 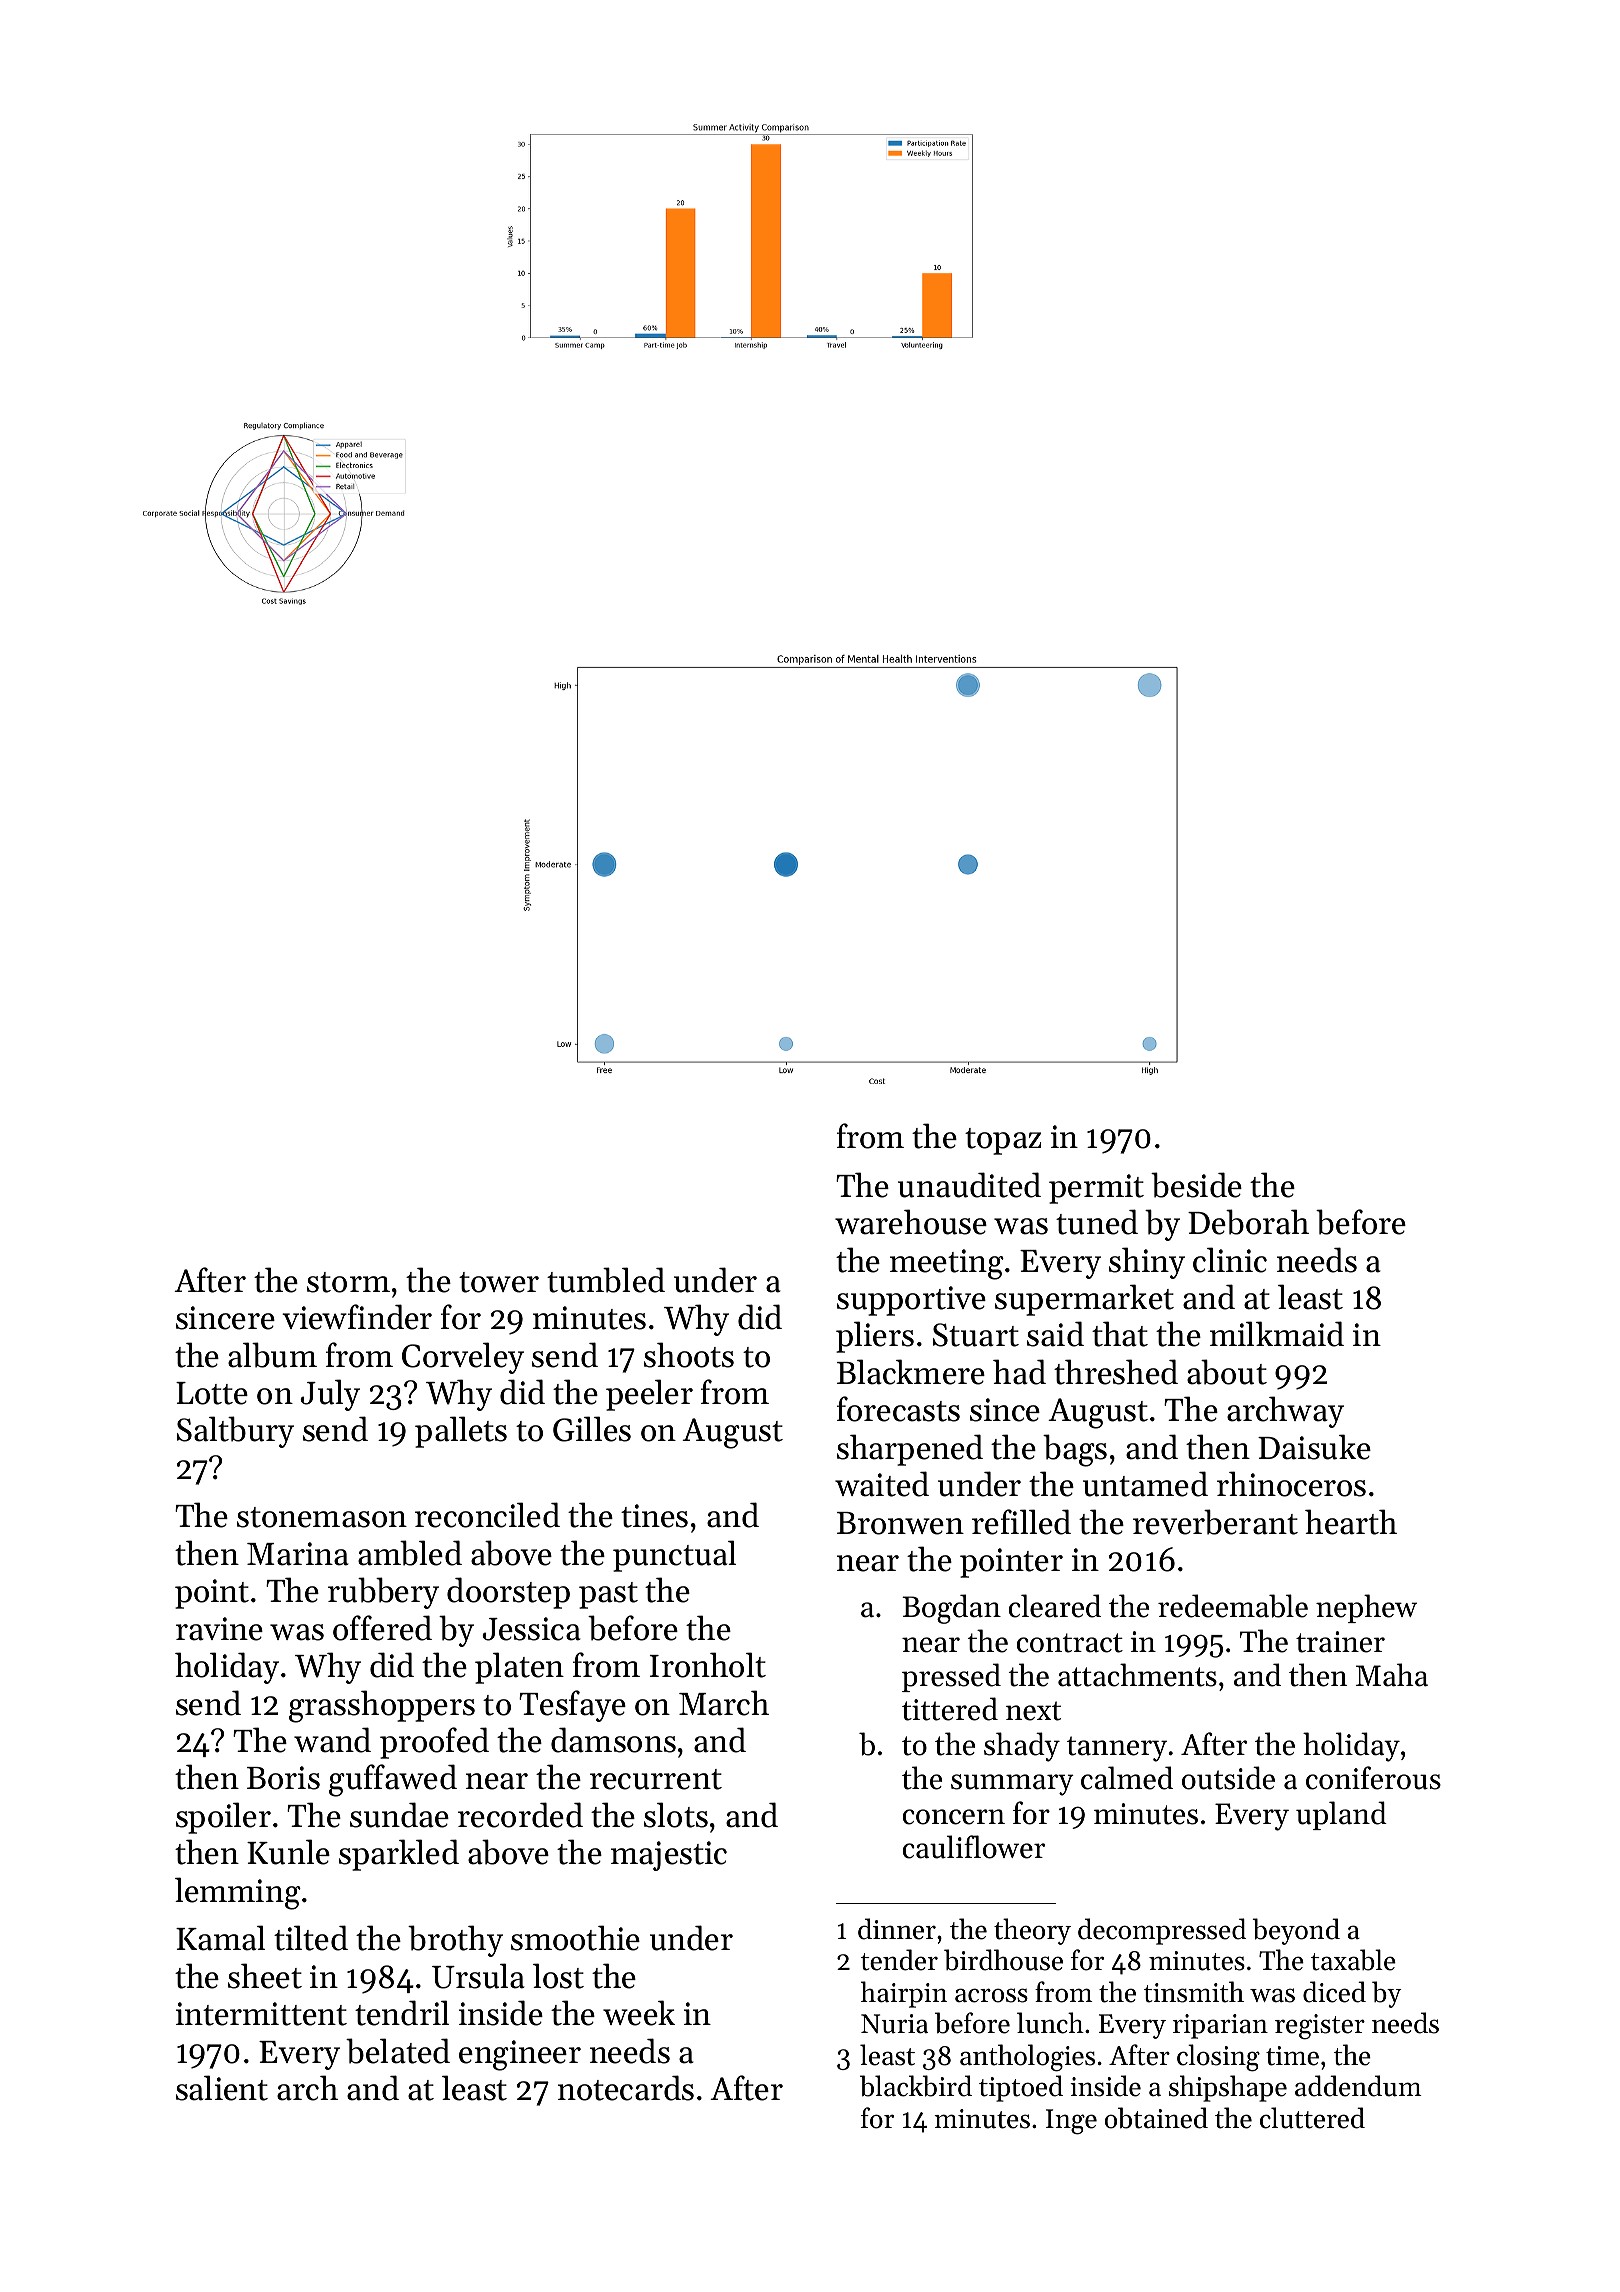 I want to click on wand, so click(x=332, y=1740).
